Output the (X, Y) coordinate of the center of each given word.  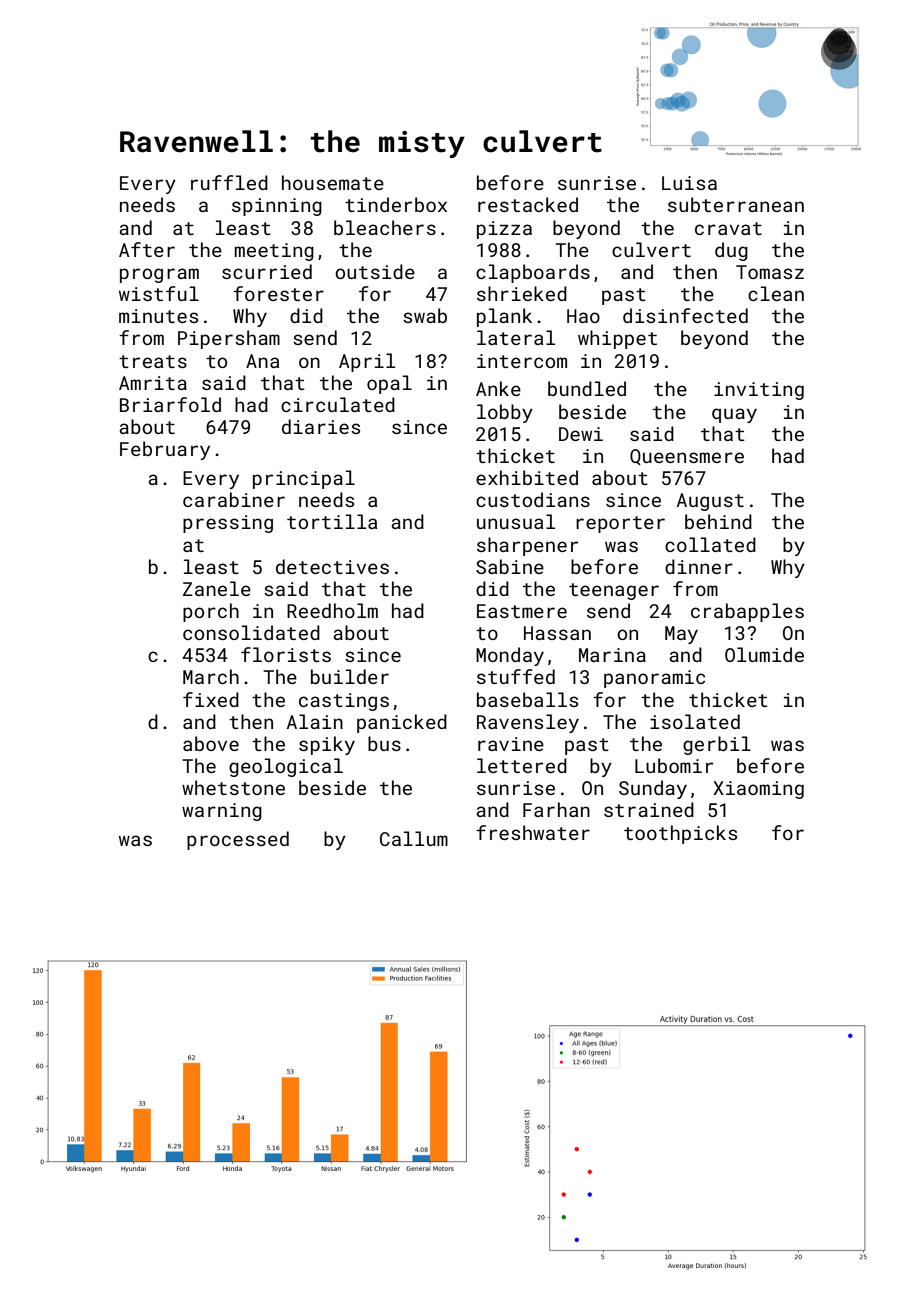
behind (718, 521)
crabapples (747, 612)
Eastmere (522, 611)
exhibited (527, 477)
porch (211, 612)
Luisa (689, 183)
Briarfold (170, 404)
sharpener (527, 546)
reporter (620, 524)
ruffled (229, 182)
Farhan (556, 809)
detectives (332, 566)
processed (238, 840)
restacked (528, 204)
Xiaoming (758, 790)
